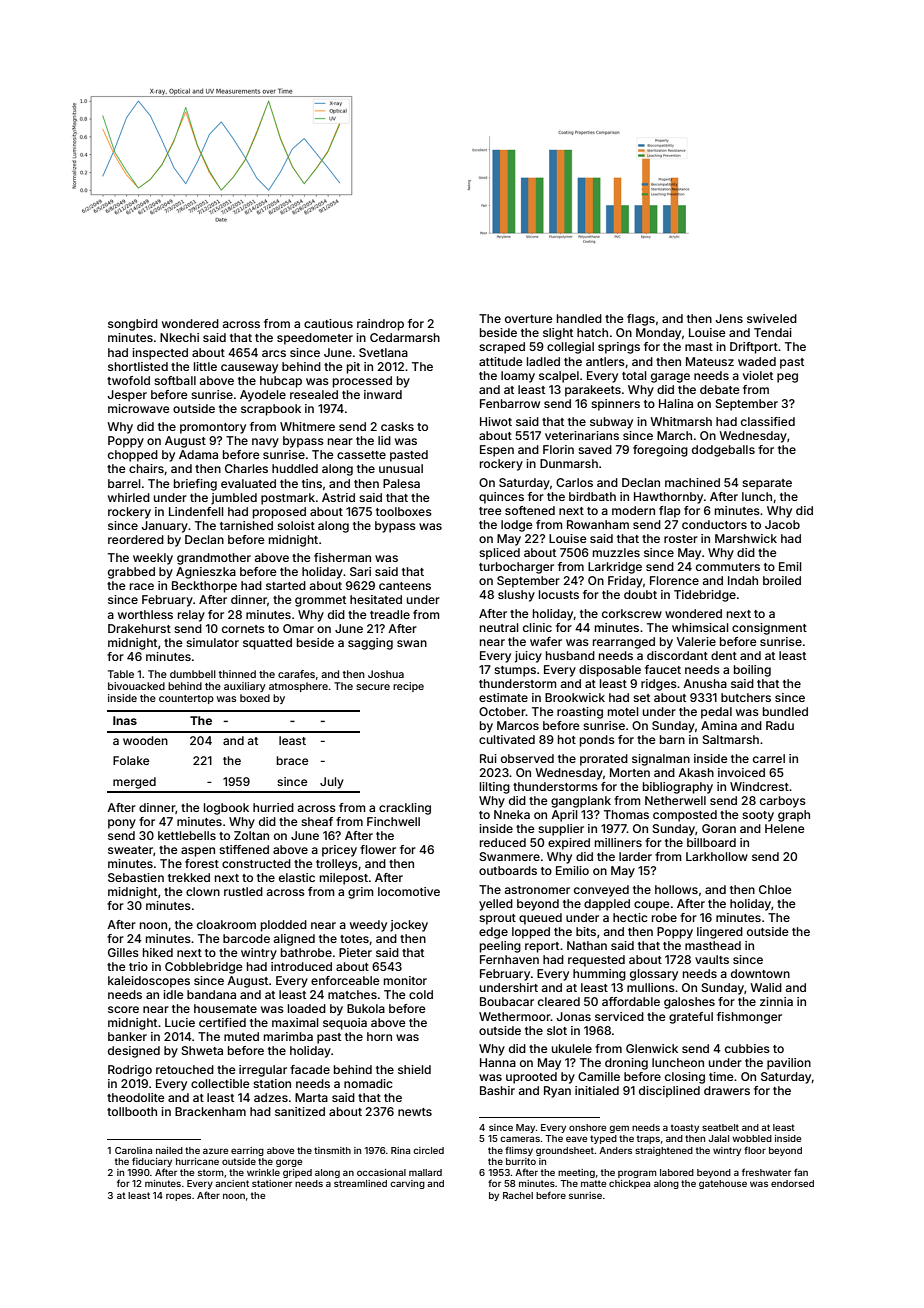  Describe the element at coordinates (249, 369) in the image. I see `causeway` at that location.
